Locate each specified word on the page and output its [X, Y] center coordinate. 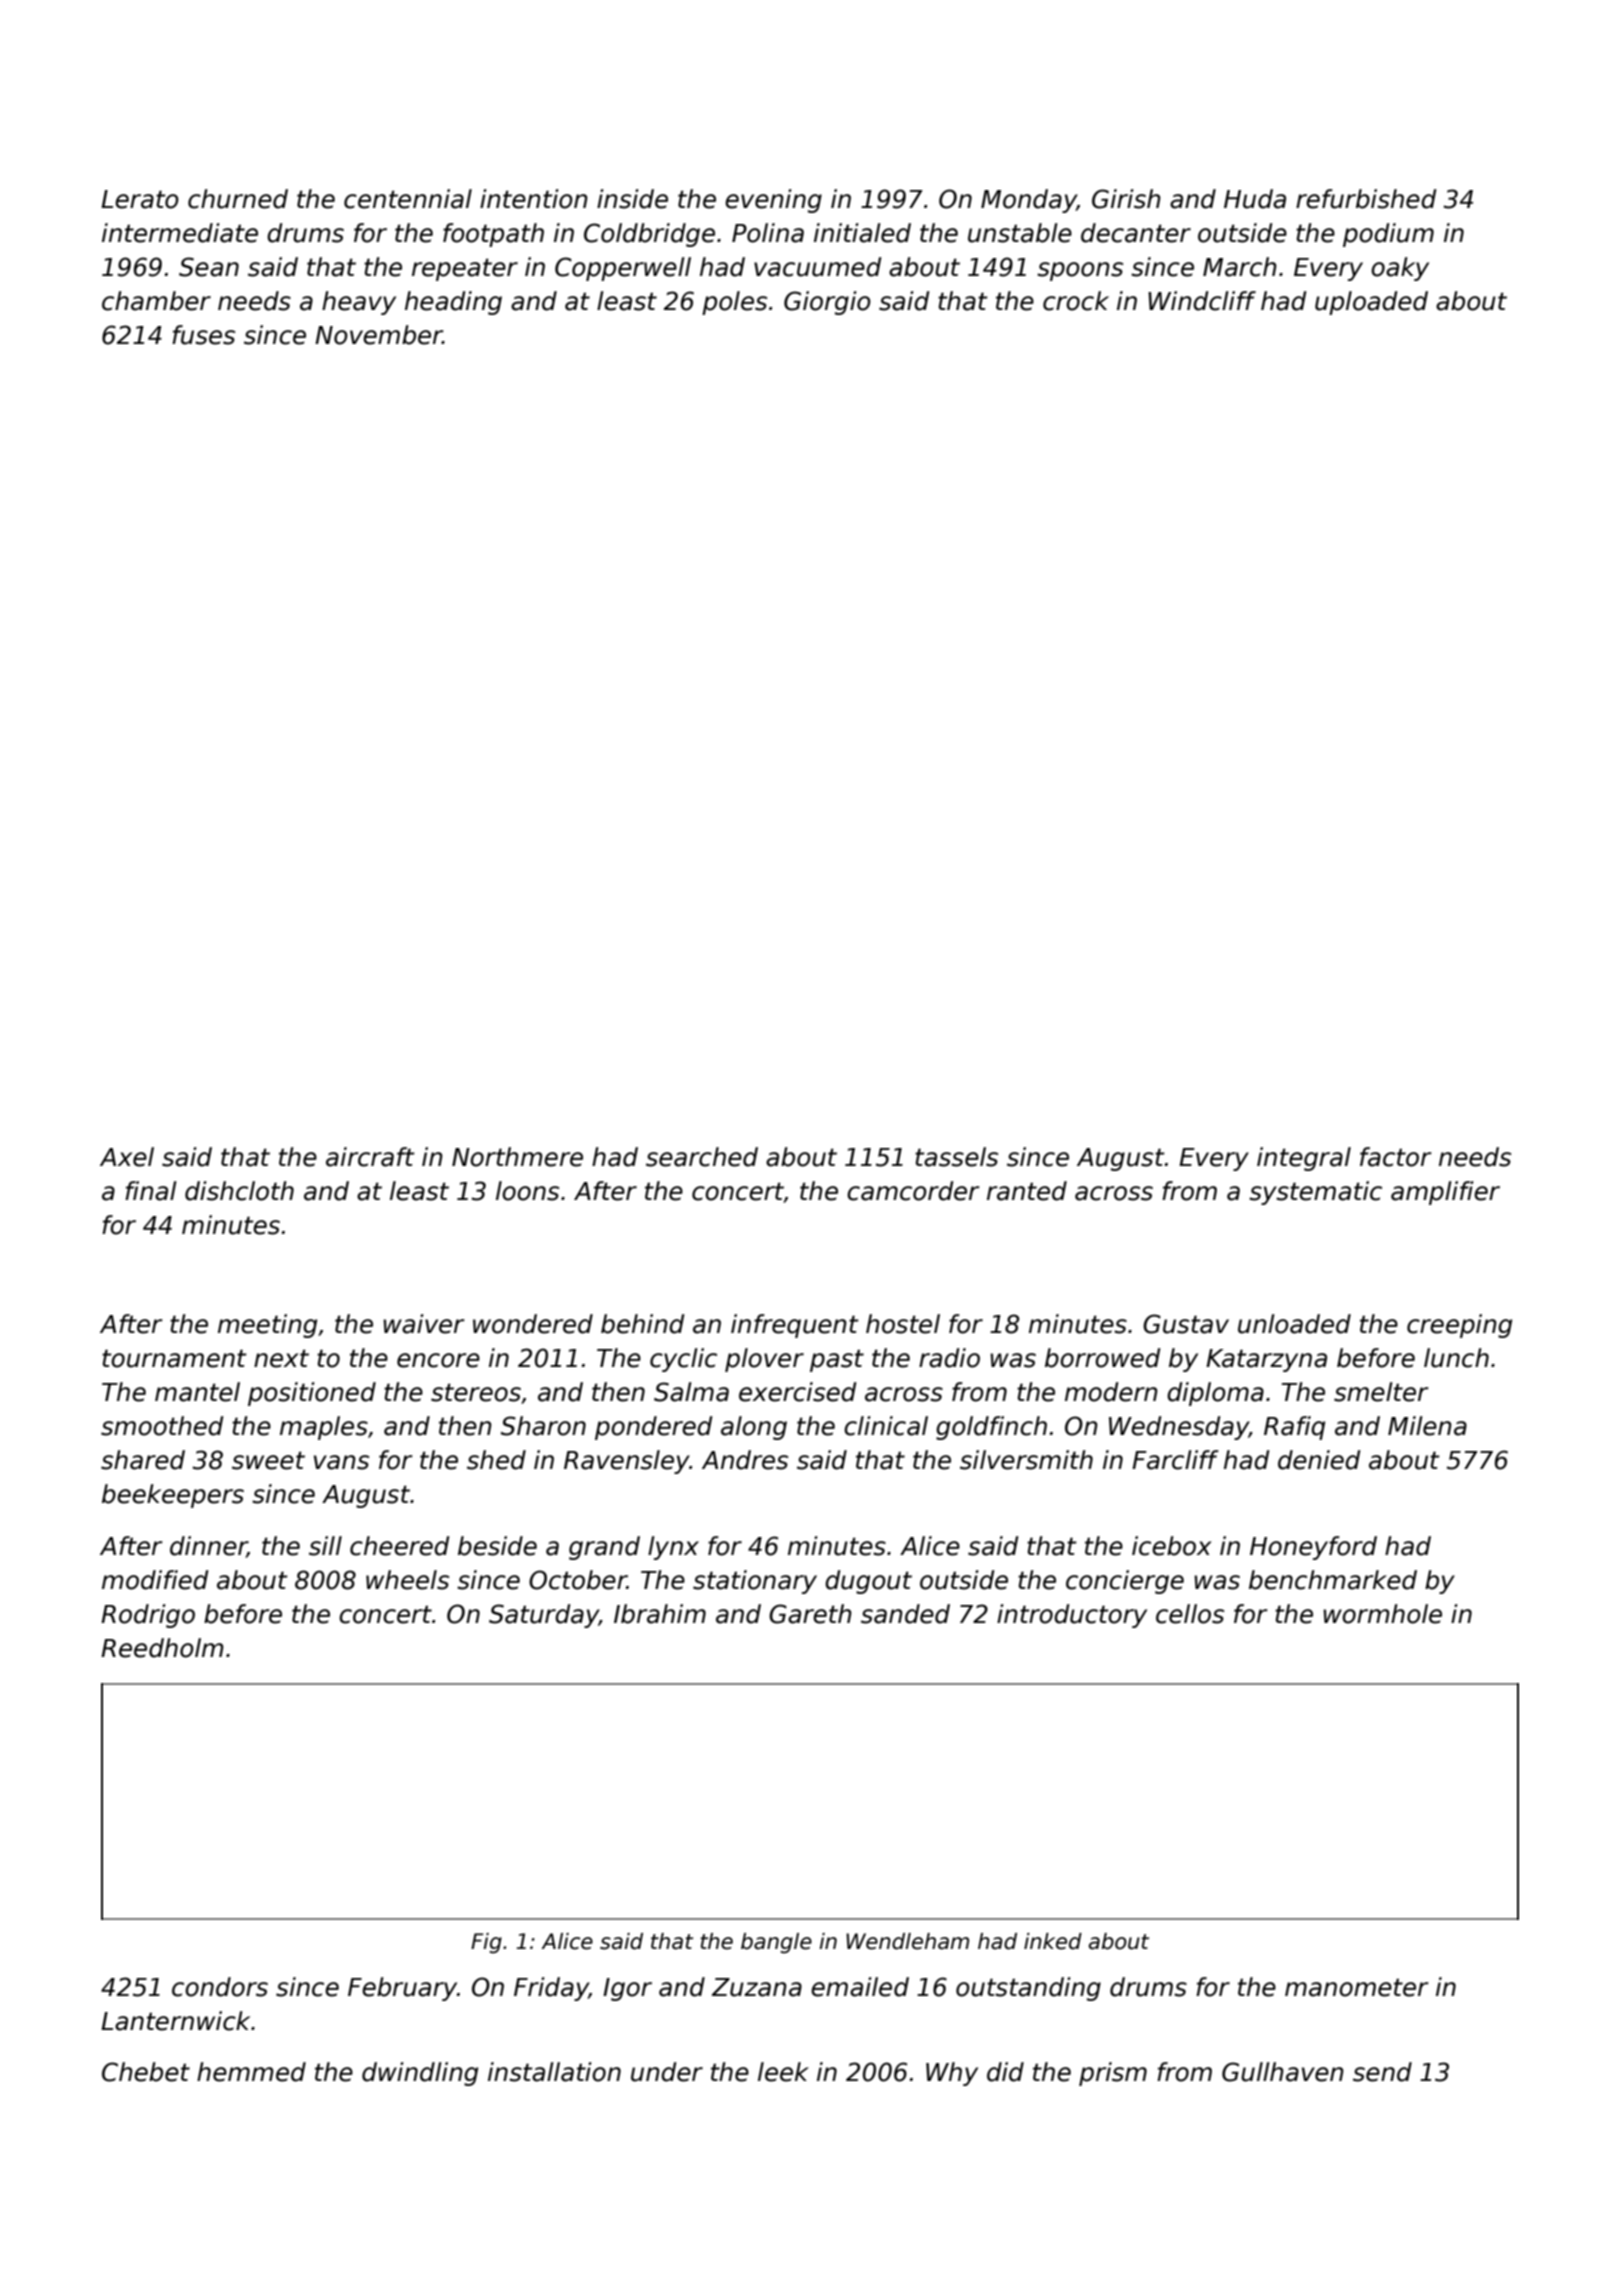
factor [1396, 1157]
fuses [203, 335]
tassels [956, 1157]
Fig [486, 1943]
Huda [1255, 199]
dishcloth [239, 1191]
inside [632, 199]
